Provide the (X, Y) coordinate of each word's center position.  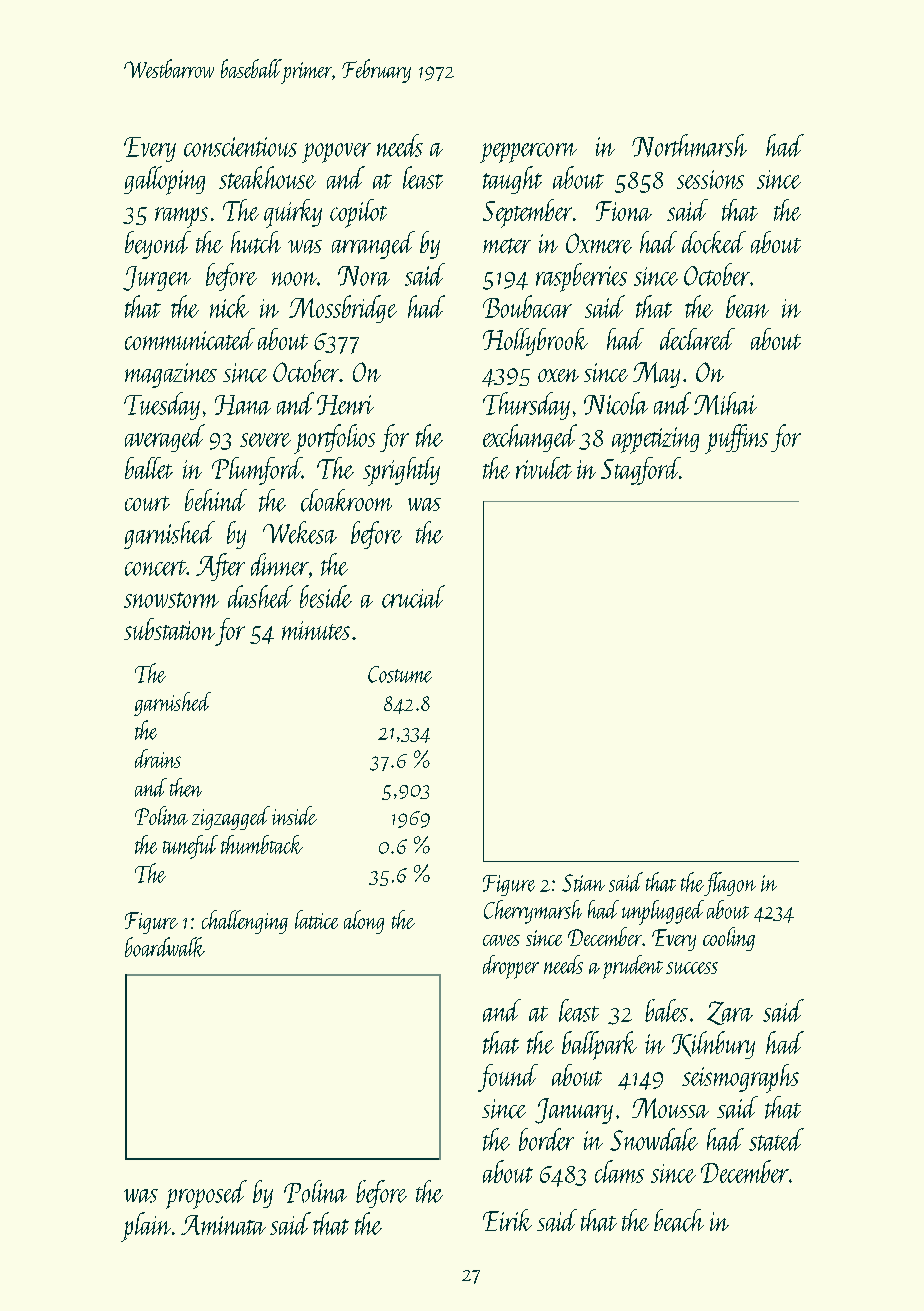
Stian (583, 883)
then (186, 787)
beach (679, 1220)
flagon (730, 884)
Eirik (507, 1220)
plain (146, 1227)
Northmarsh (689, 145)
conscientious (240, 147)
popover (336, 153)
